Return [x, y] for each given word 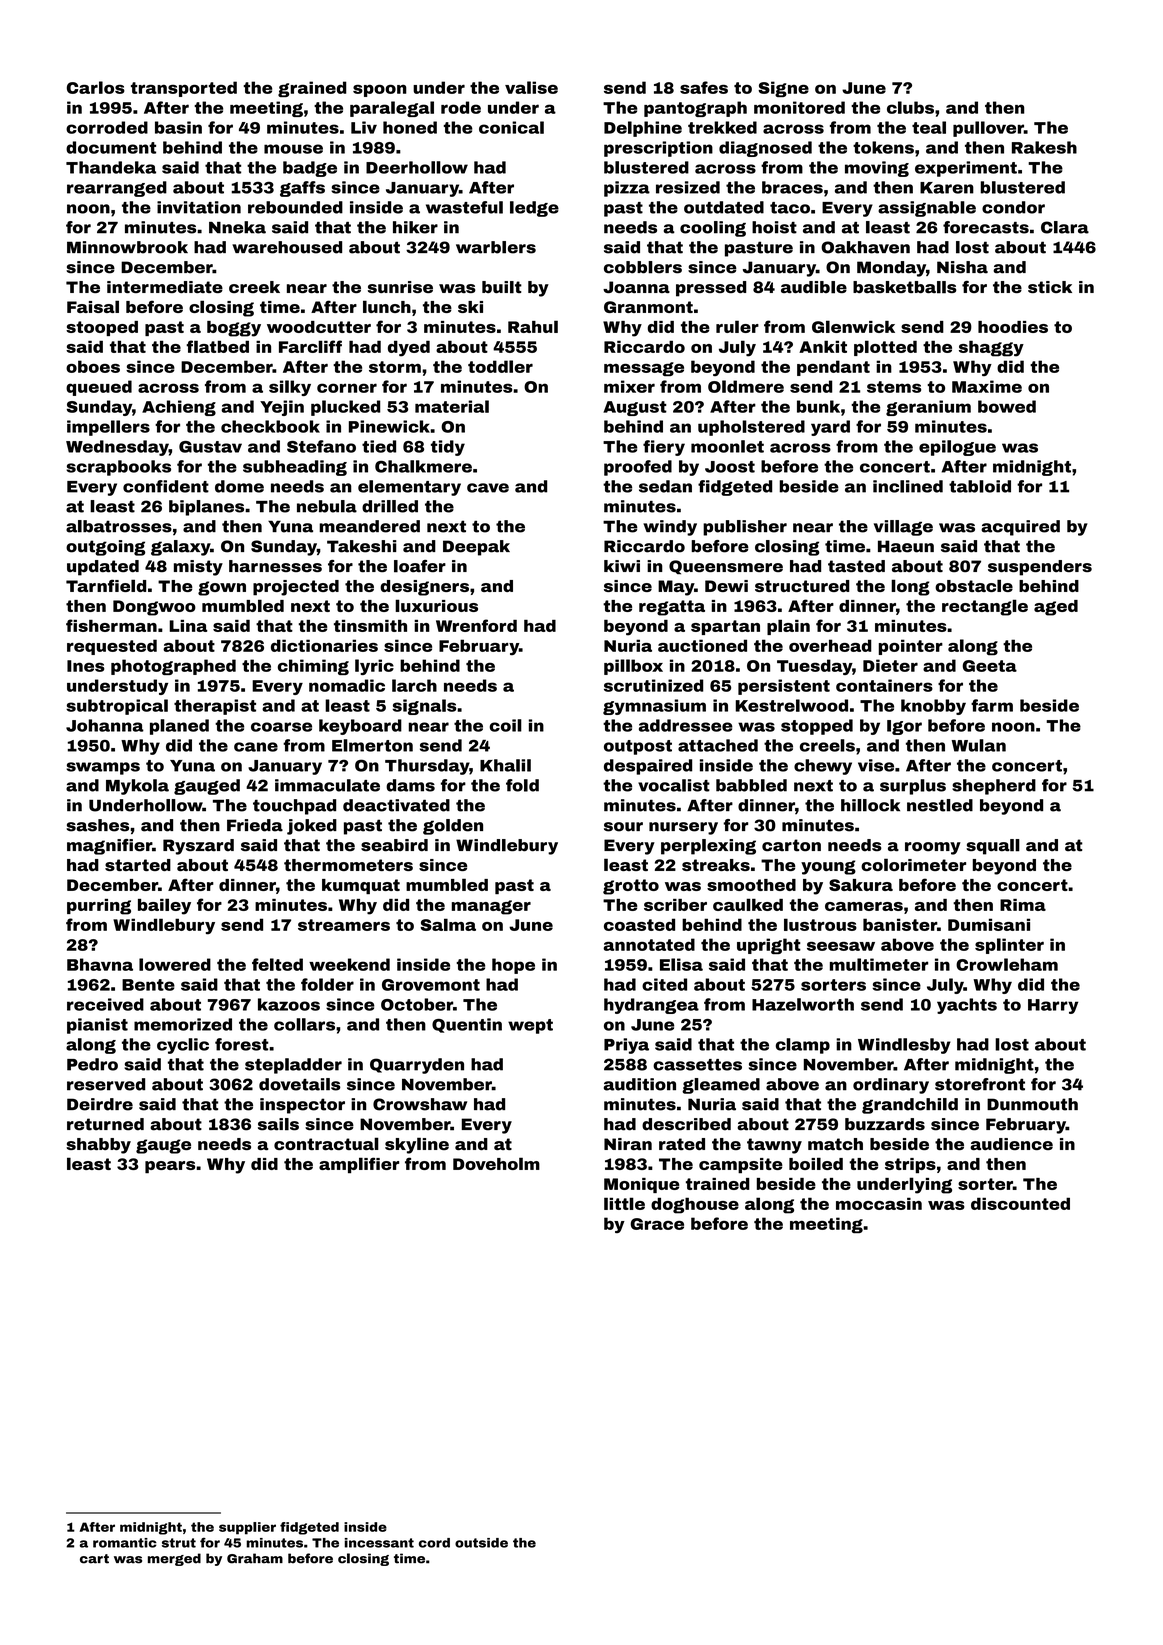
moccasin [879, 1203]
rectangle [985, 607]
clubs [910, 107]
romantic [125, 1543]
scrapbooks [118, 468]
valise [531, 87]
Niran [628, 1144]
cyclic [183, 1046]
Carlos [96, 87]
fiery [664, 448]
